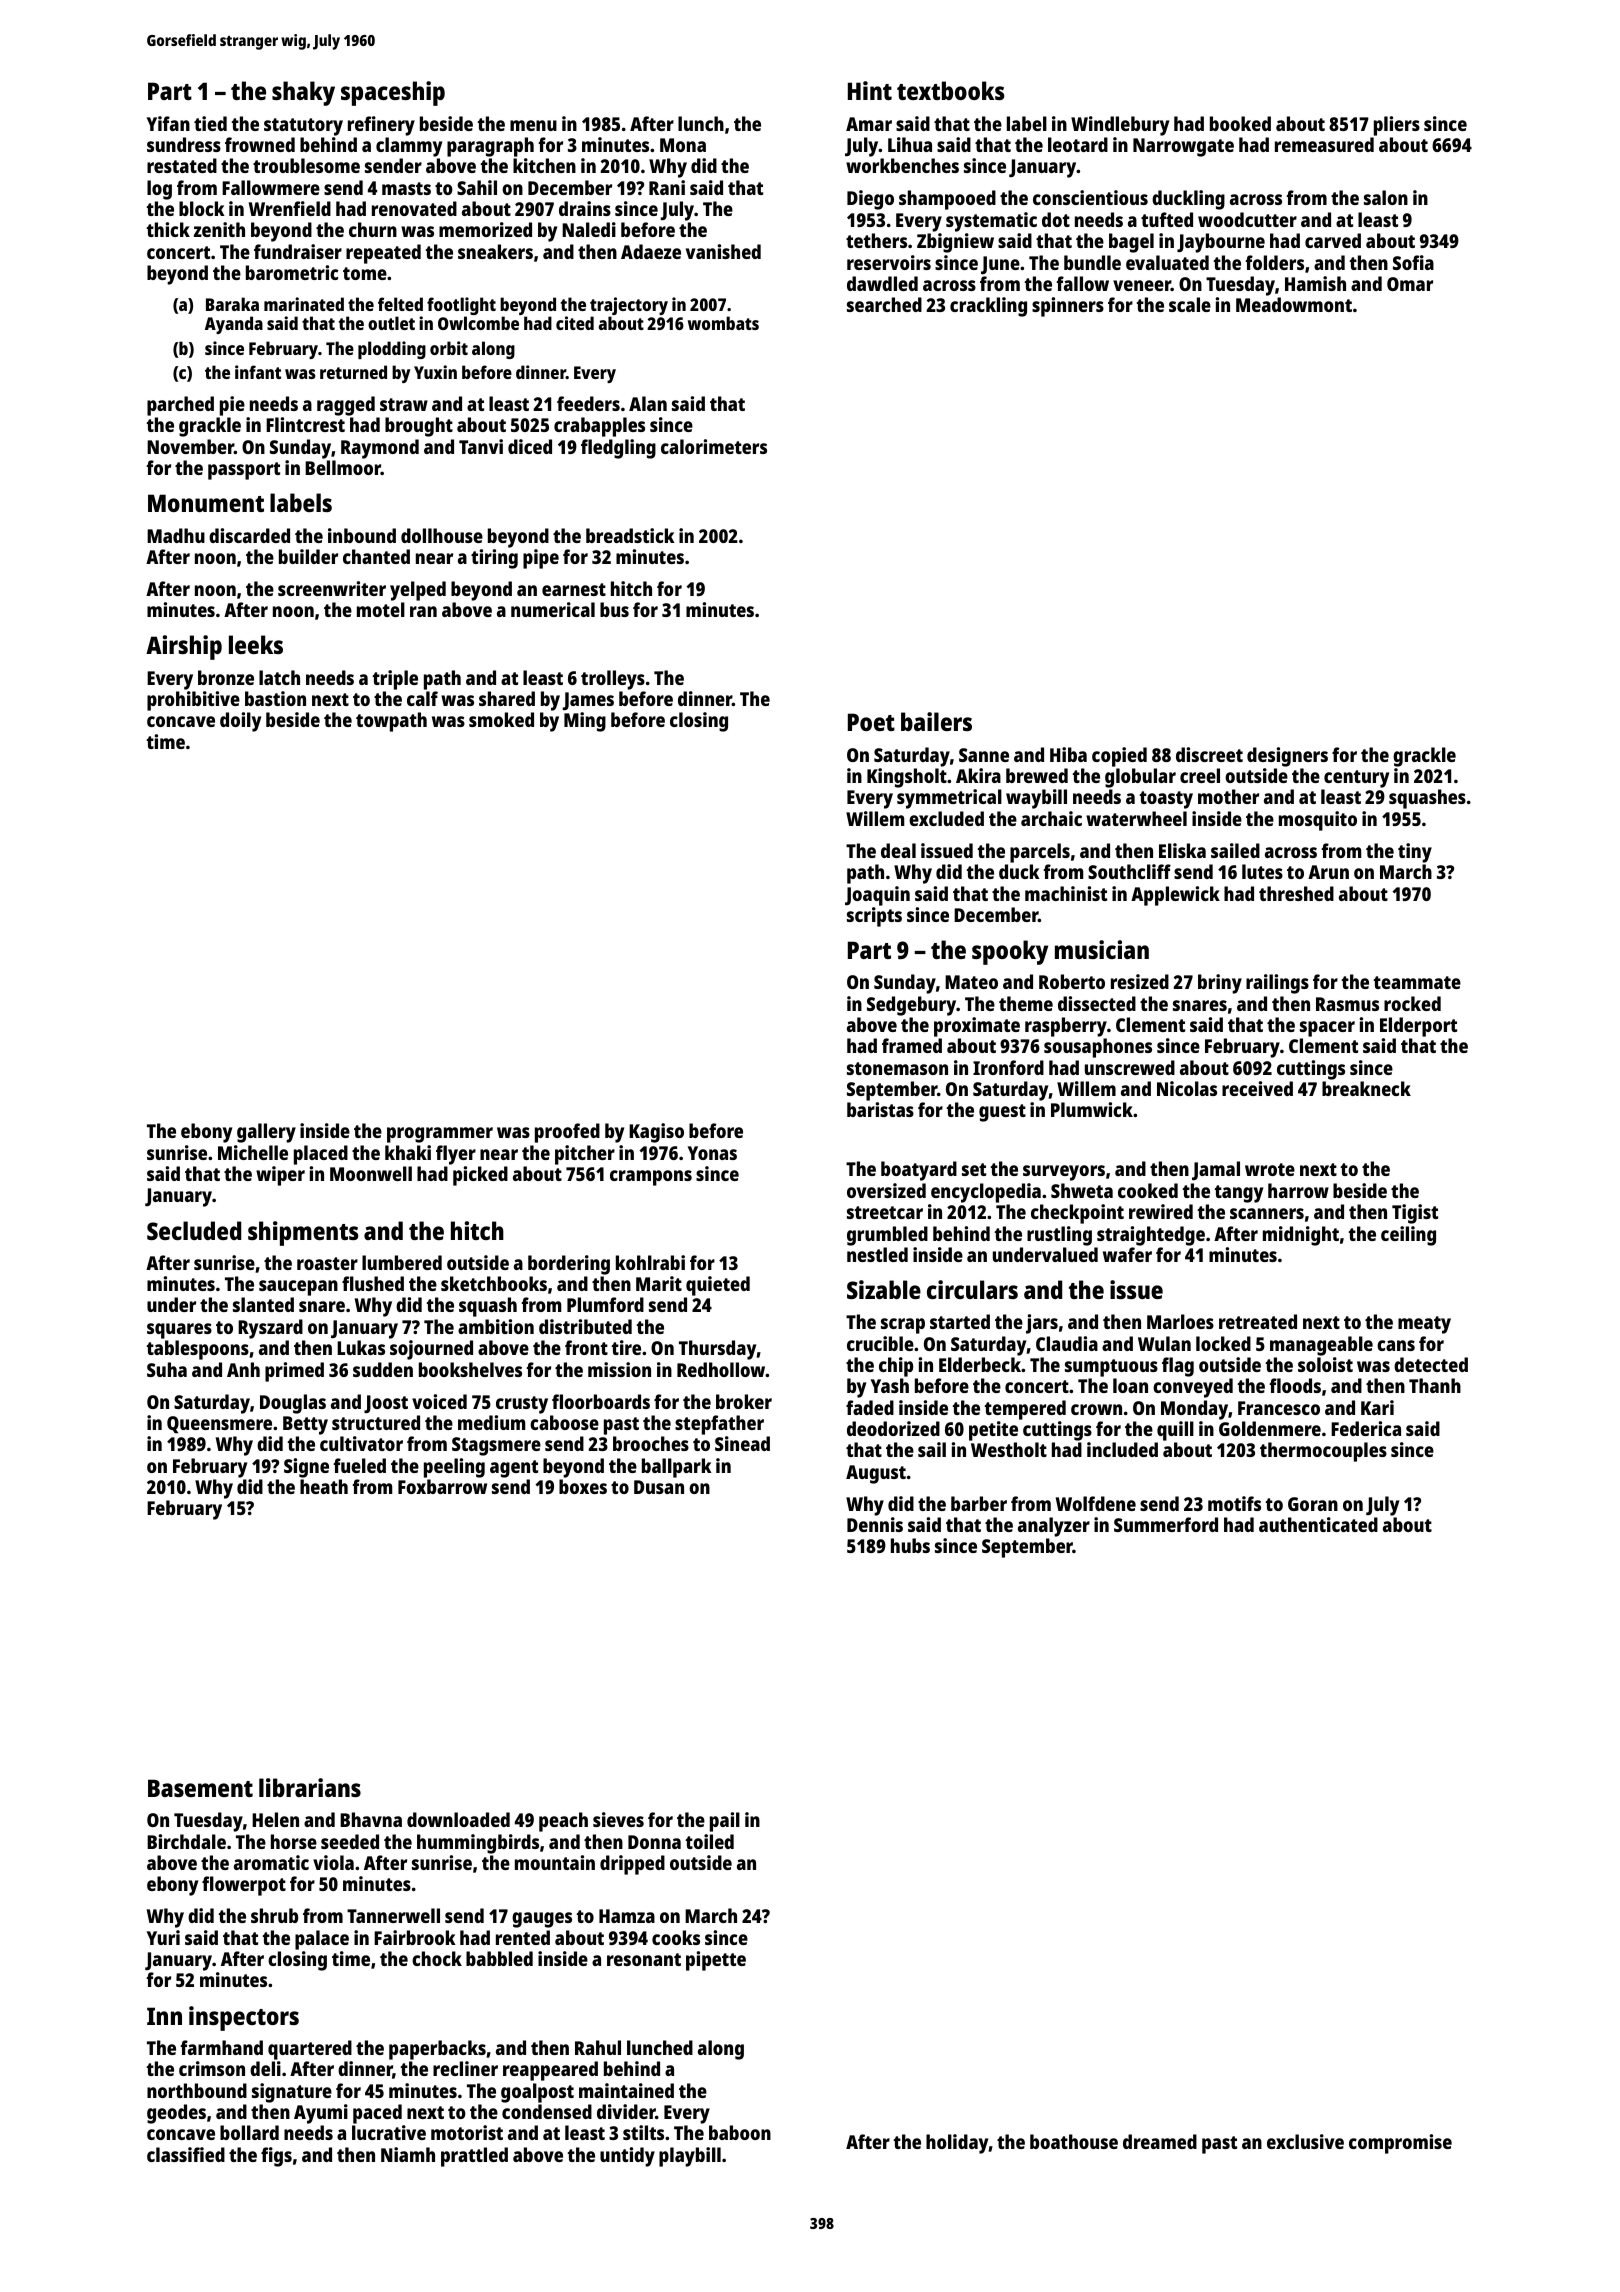 The image size is (1620, 2292). What do you see at coordinates (1166, 1524) in the page?
I see `Summerford` at bounding box center [1166, 1524].
